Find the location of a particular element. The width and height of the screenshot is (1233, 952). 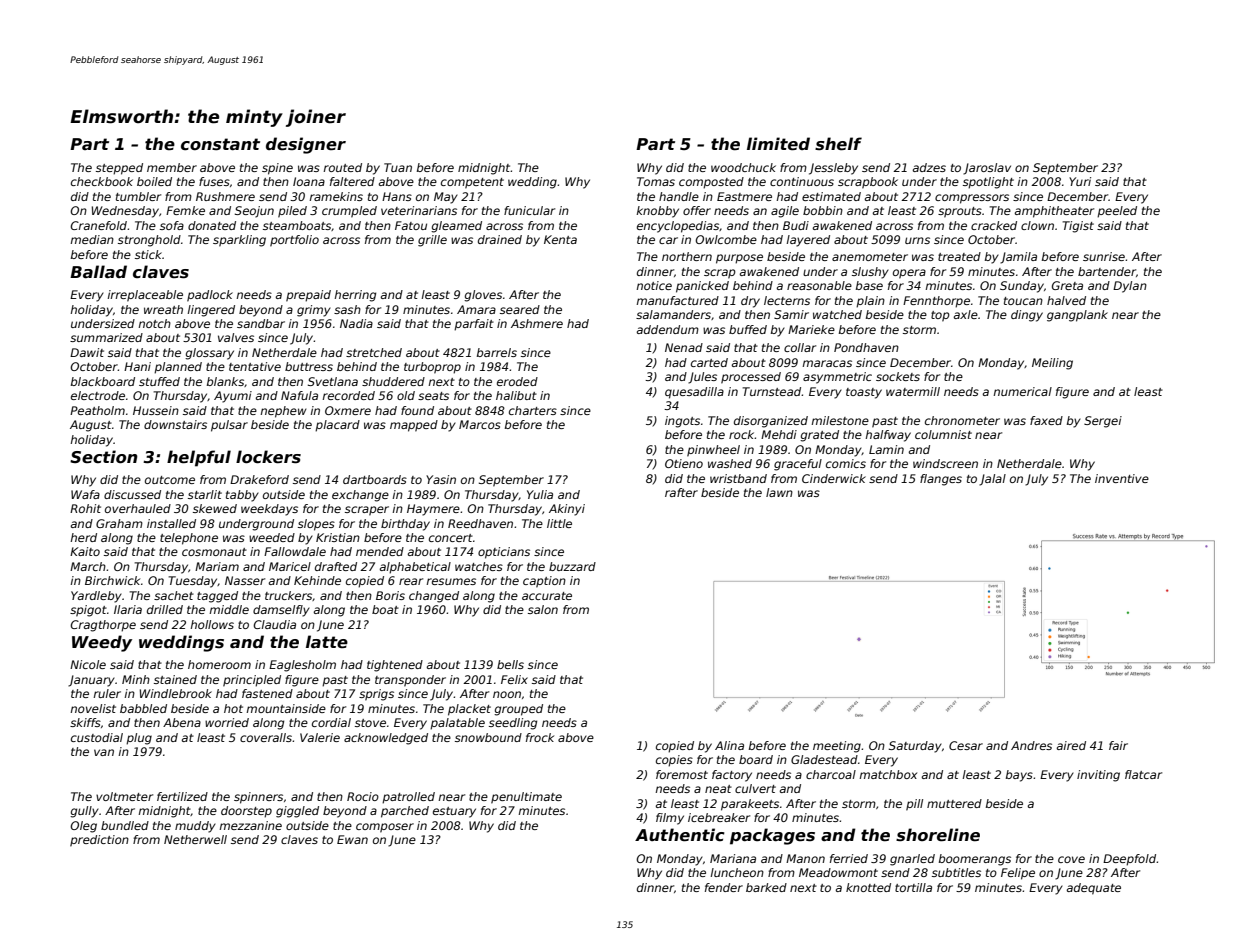

fair is located at coordinates (1118, 745).
